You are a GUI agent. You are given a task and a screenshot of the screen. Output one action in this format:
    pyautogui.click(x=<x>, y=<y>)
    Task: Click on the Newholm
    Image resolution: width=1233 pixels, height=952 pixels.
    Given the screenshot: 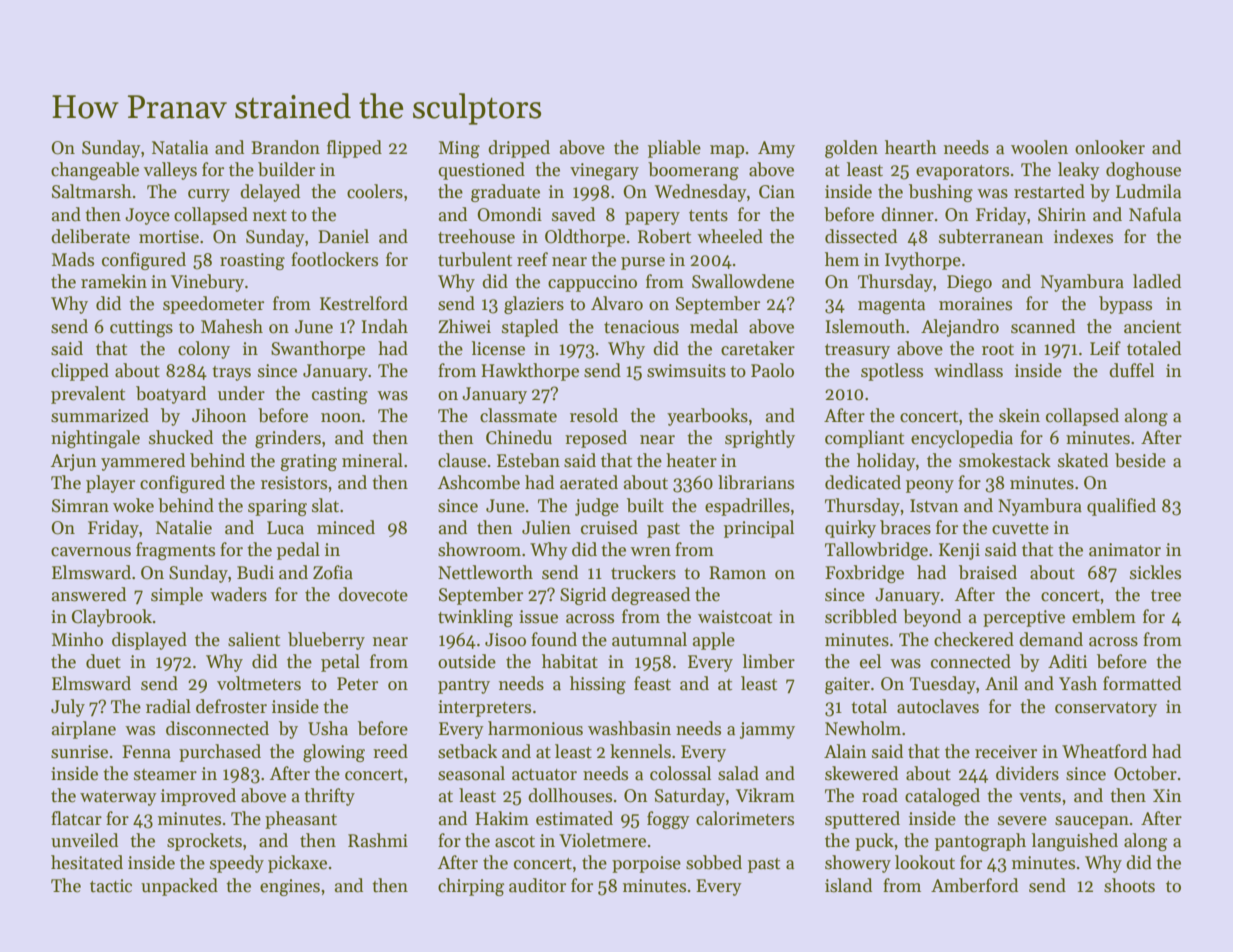 What is the action you would take?
    pyautogui.click(x=863, y=728)
